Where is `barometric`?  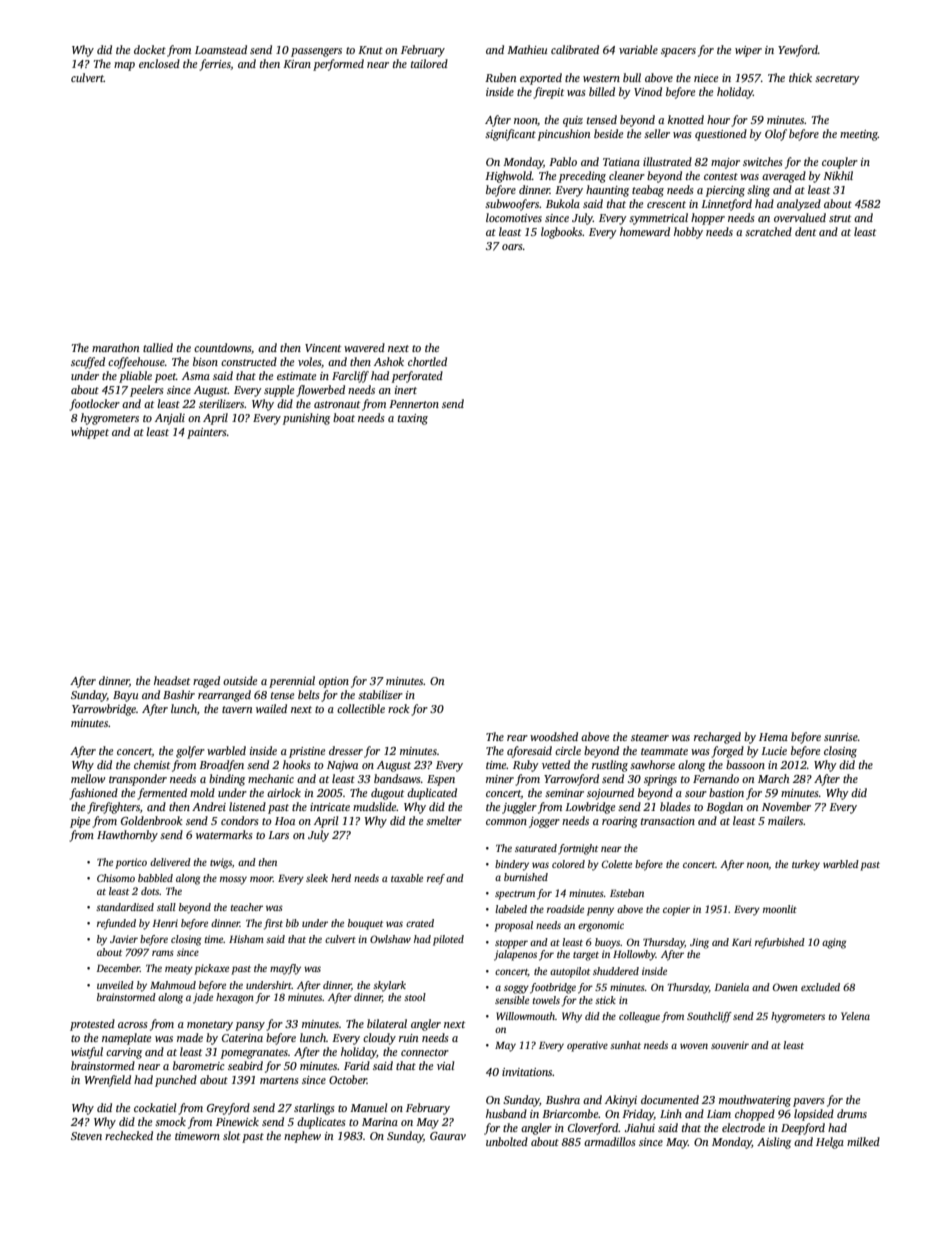
barometric is located at coordinates (198, 1065).
